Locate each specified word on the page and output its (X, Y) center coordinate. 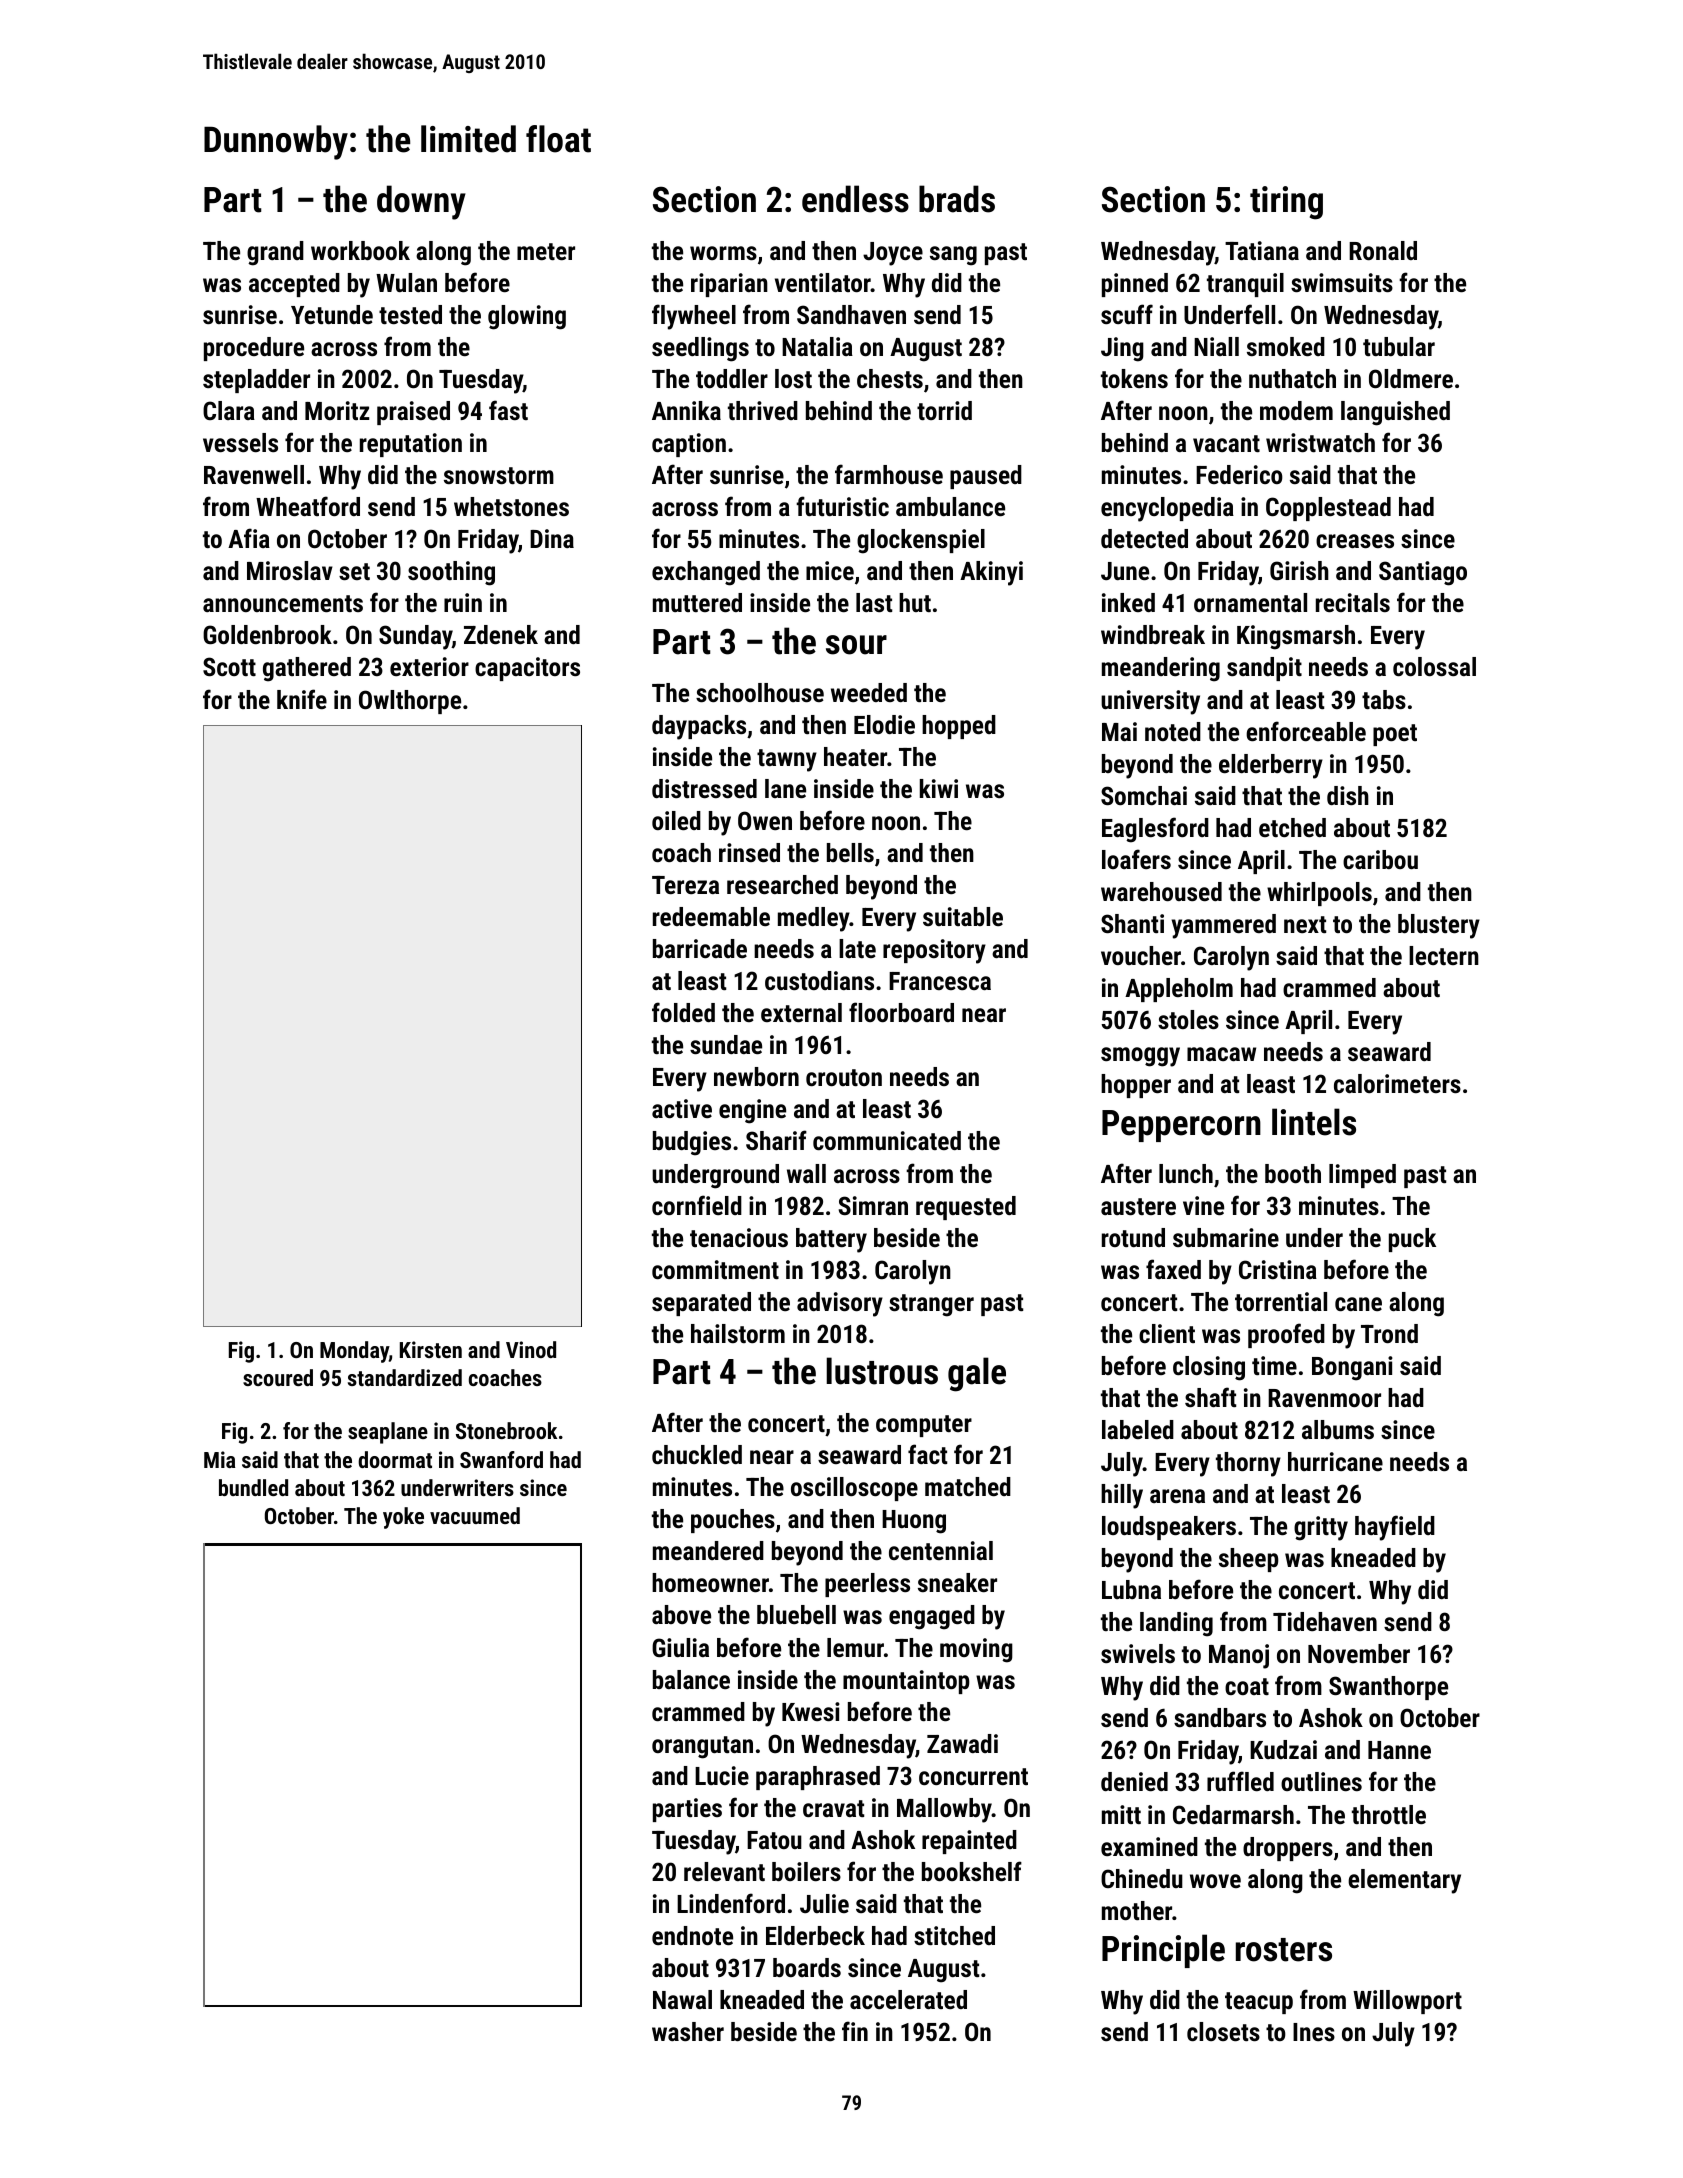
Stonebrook (506, 1430)
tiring (1286, 203)
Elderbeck (815, 1935)
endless (855, 199)
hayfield (1395, 1528)
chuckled (697, 1454)
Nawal (682, 1999)
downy (421, 202)
